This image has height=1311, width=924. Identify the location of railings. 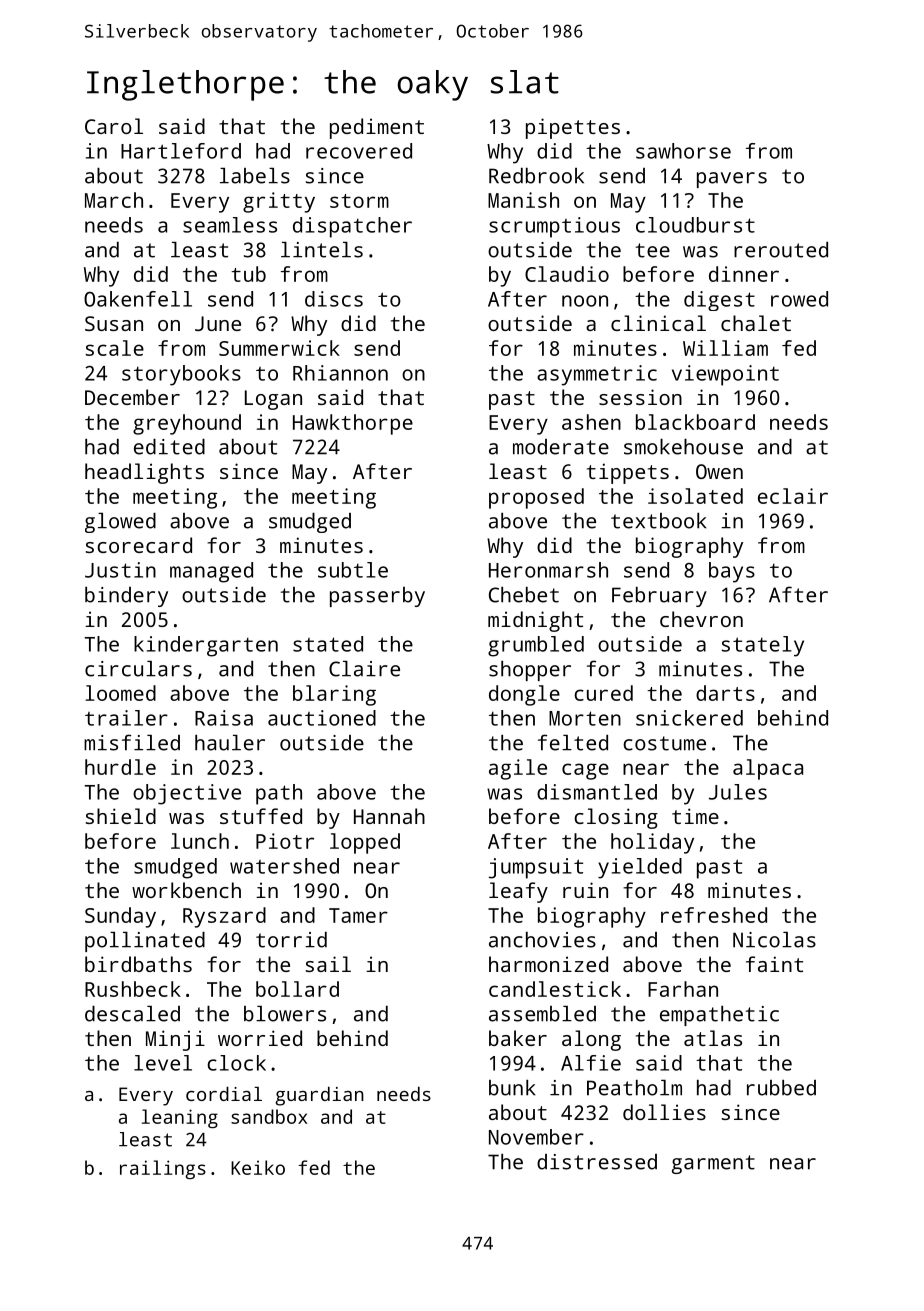
(163, 1169).
